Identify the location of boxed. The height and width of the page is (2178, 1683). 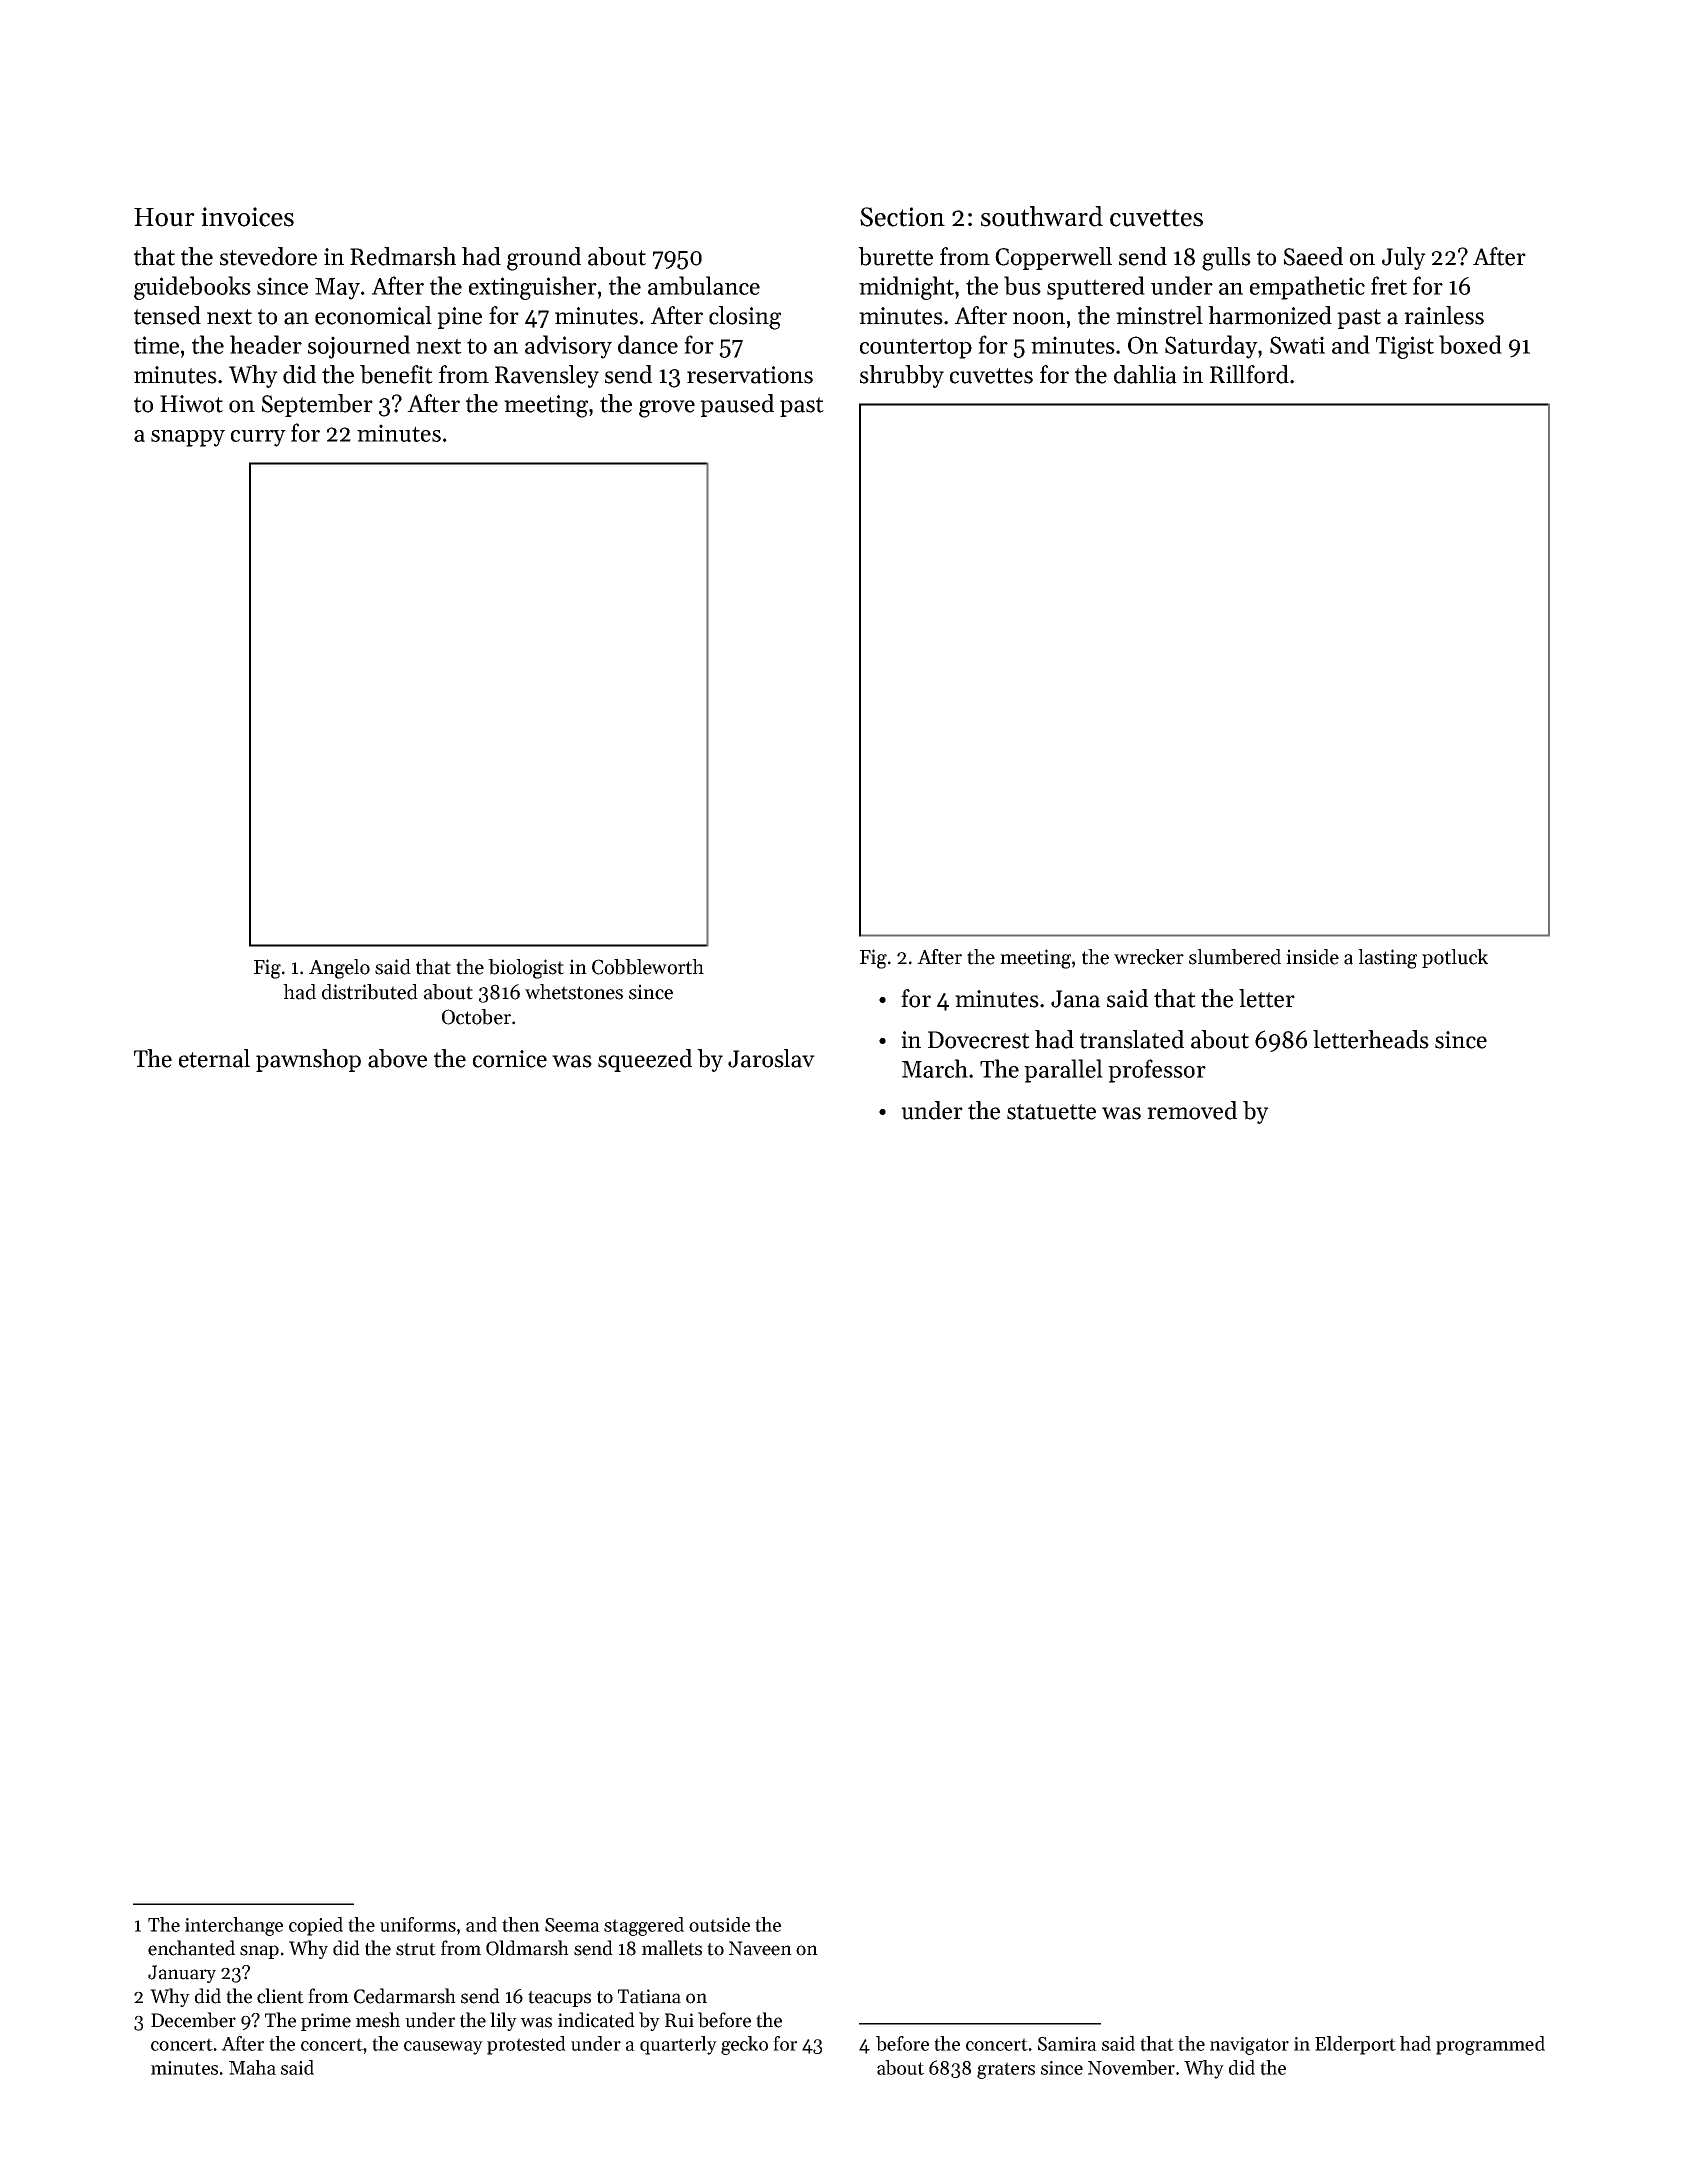
(1470, 344).
